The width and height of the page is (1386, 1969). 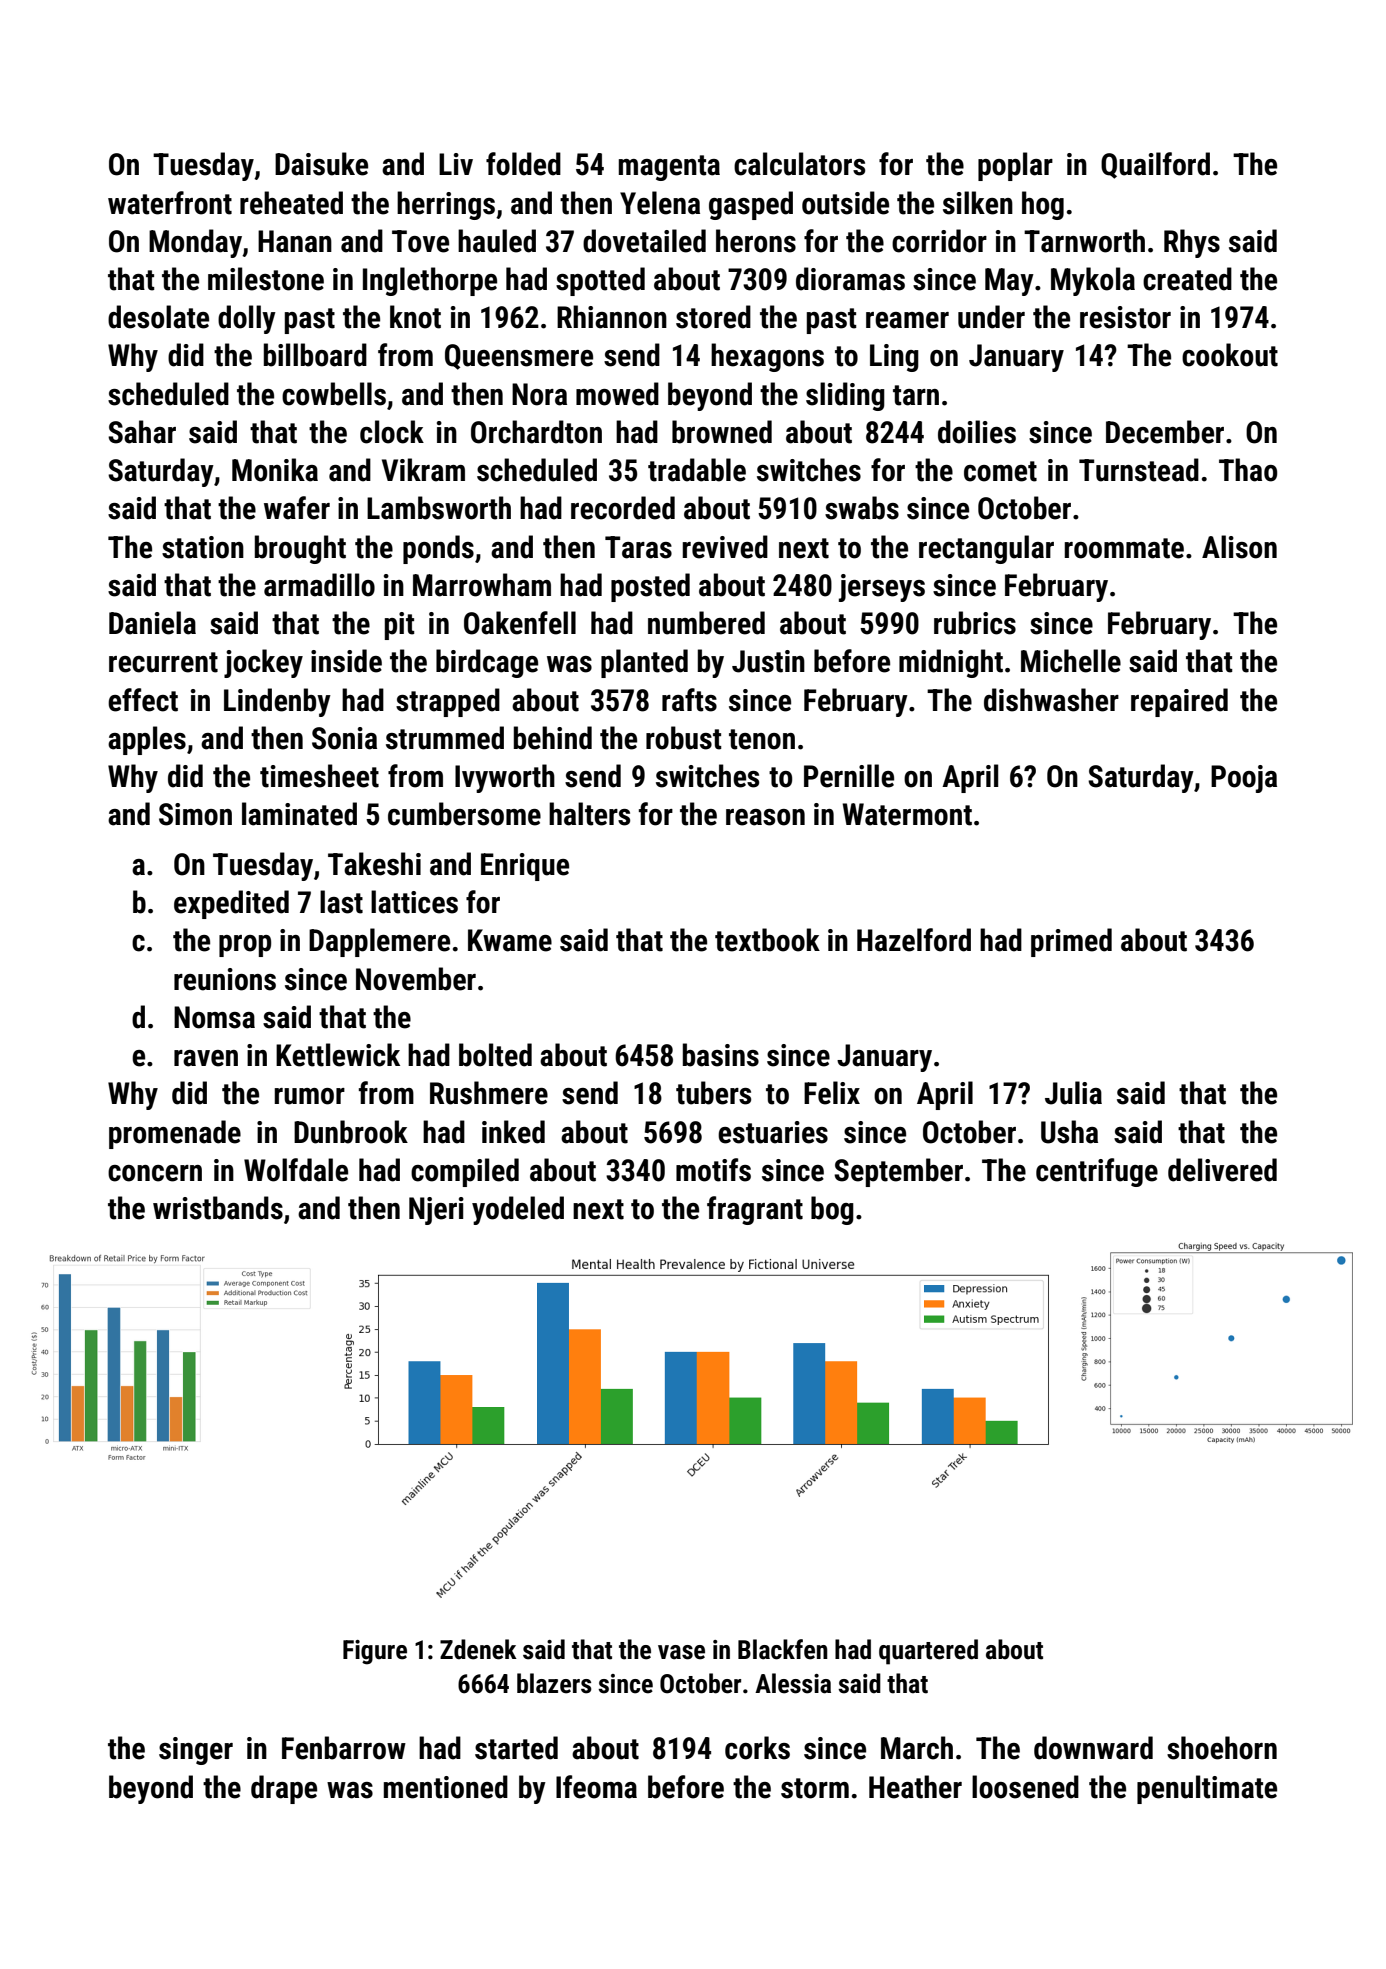 What do you see at coordinates (1239, 547) in the page?
I see `Alison` at bounding box center [1239, 547].
